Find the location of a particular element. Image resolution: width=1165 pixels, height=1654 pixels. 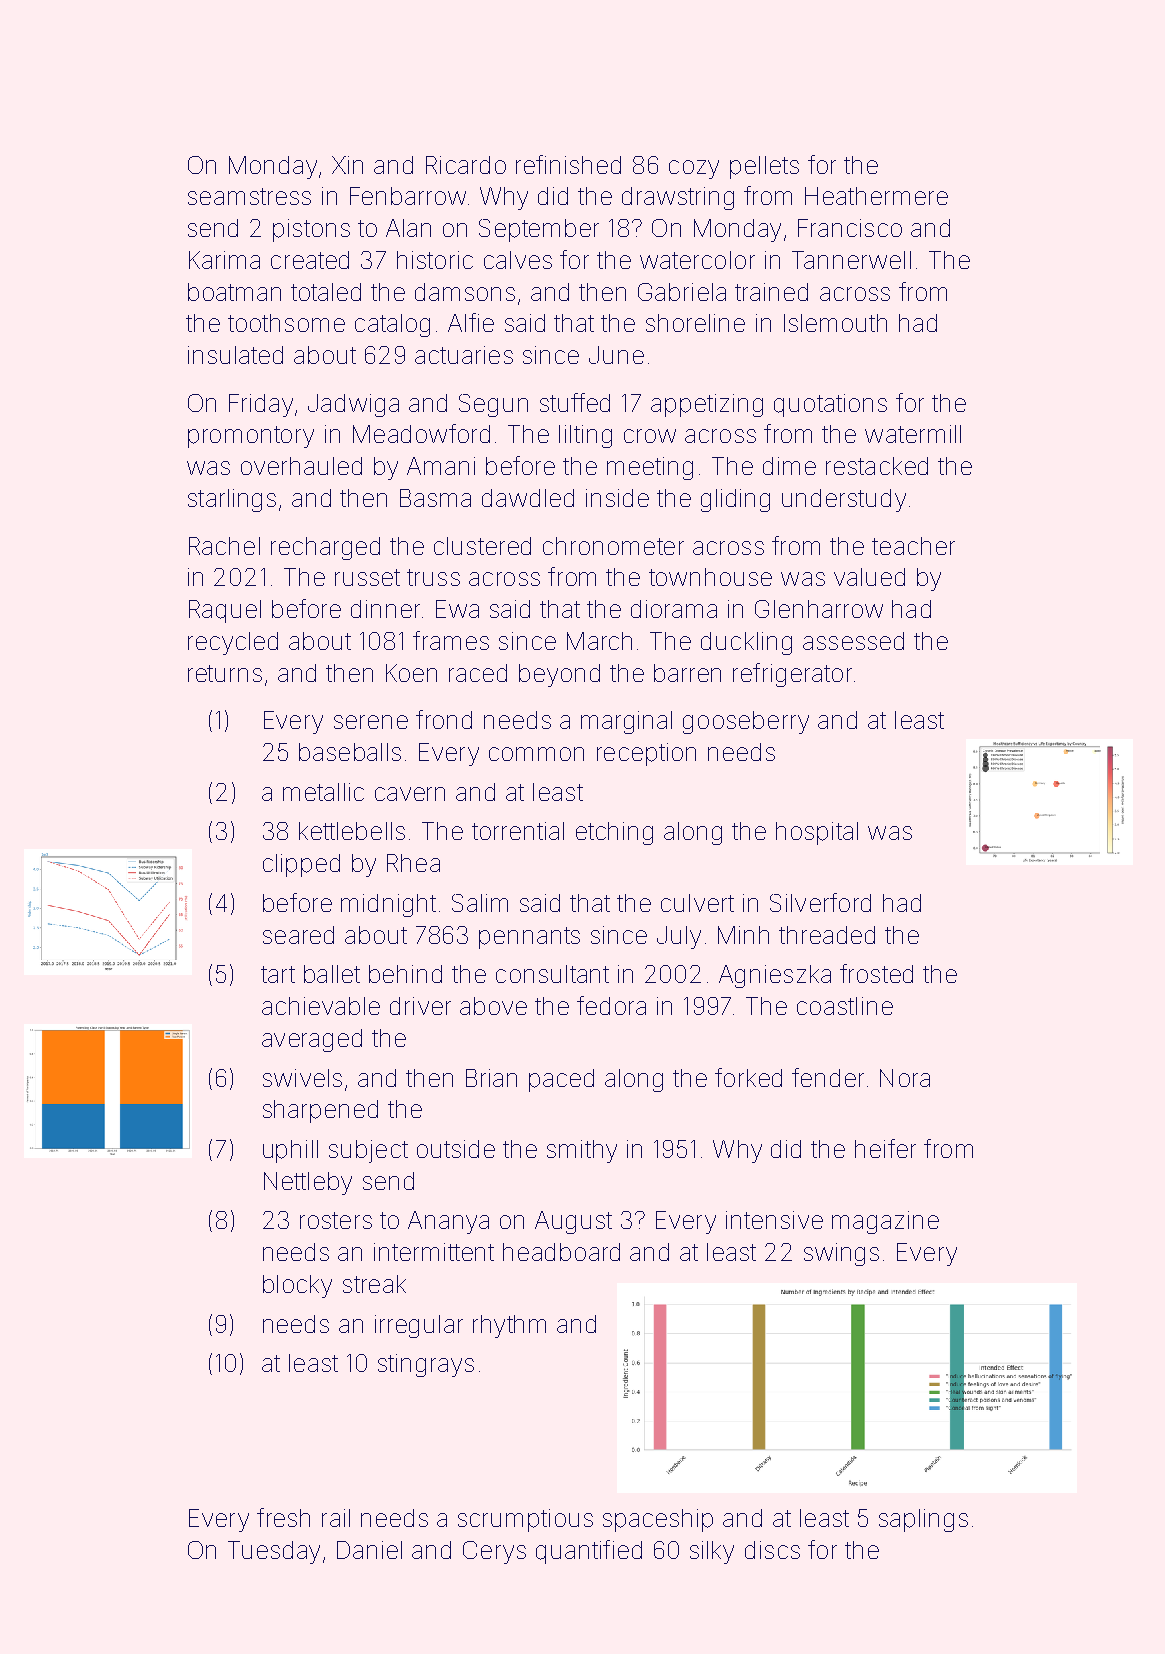

Xin is located at coordinates (347, 165).
